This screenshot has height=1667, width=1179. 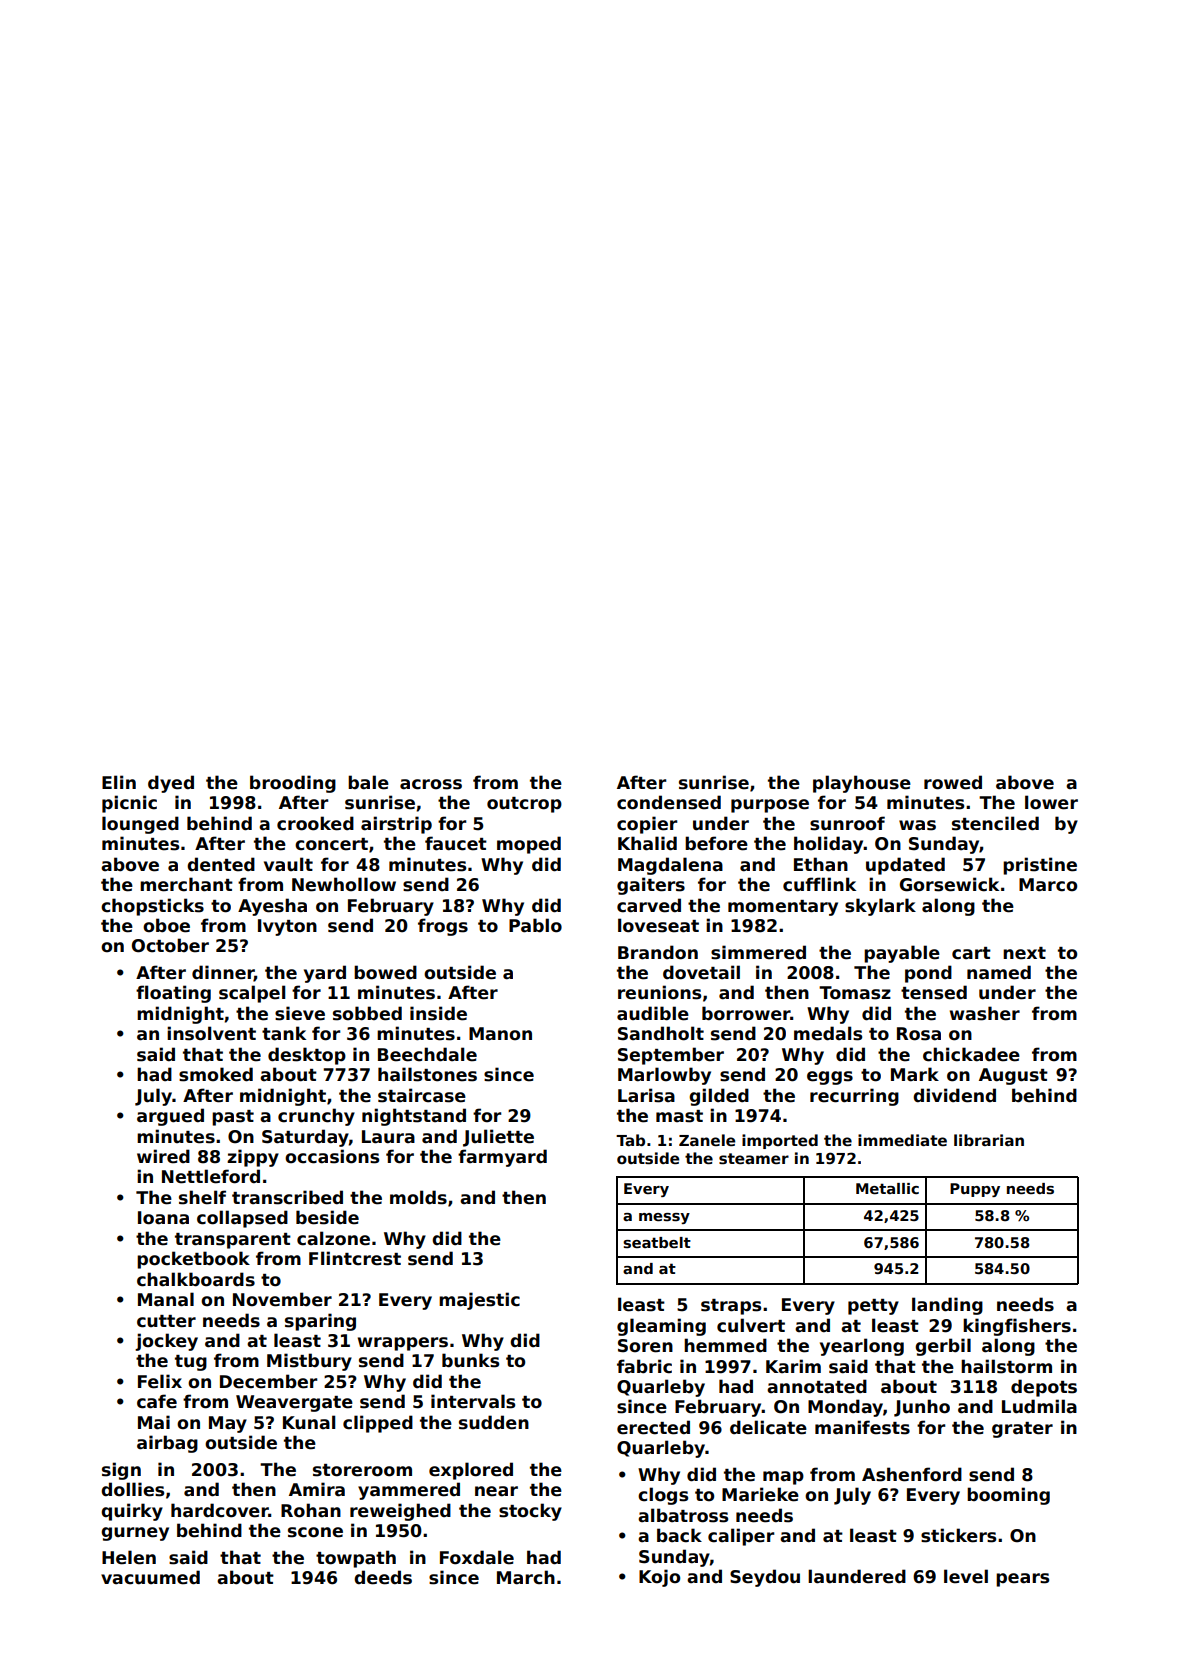 What do you see at coordinates (140, 825) in the screenshot?
I see `lounged` at bounding box center [140, 825].
